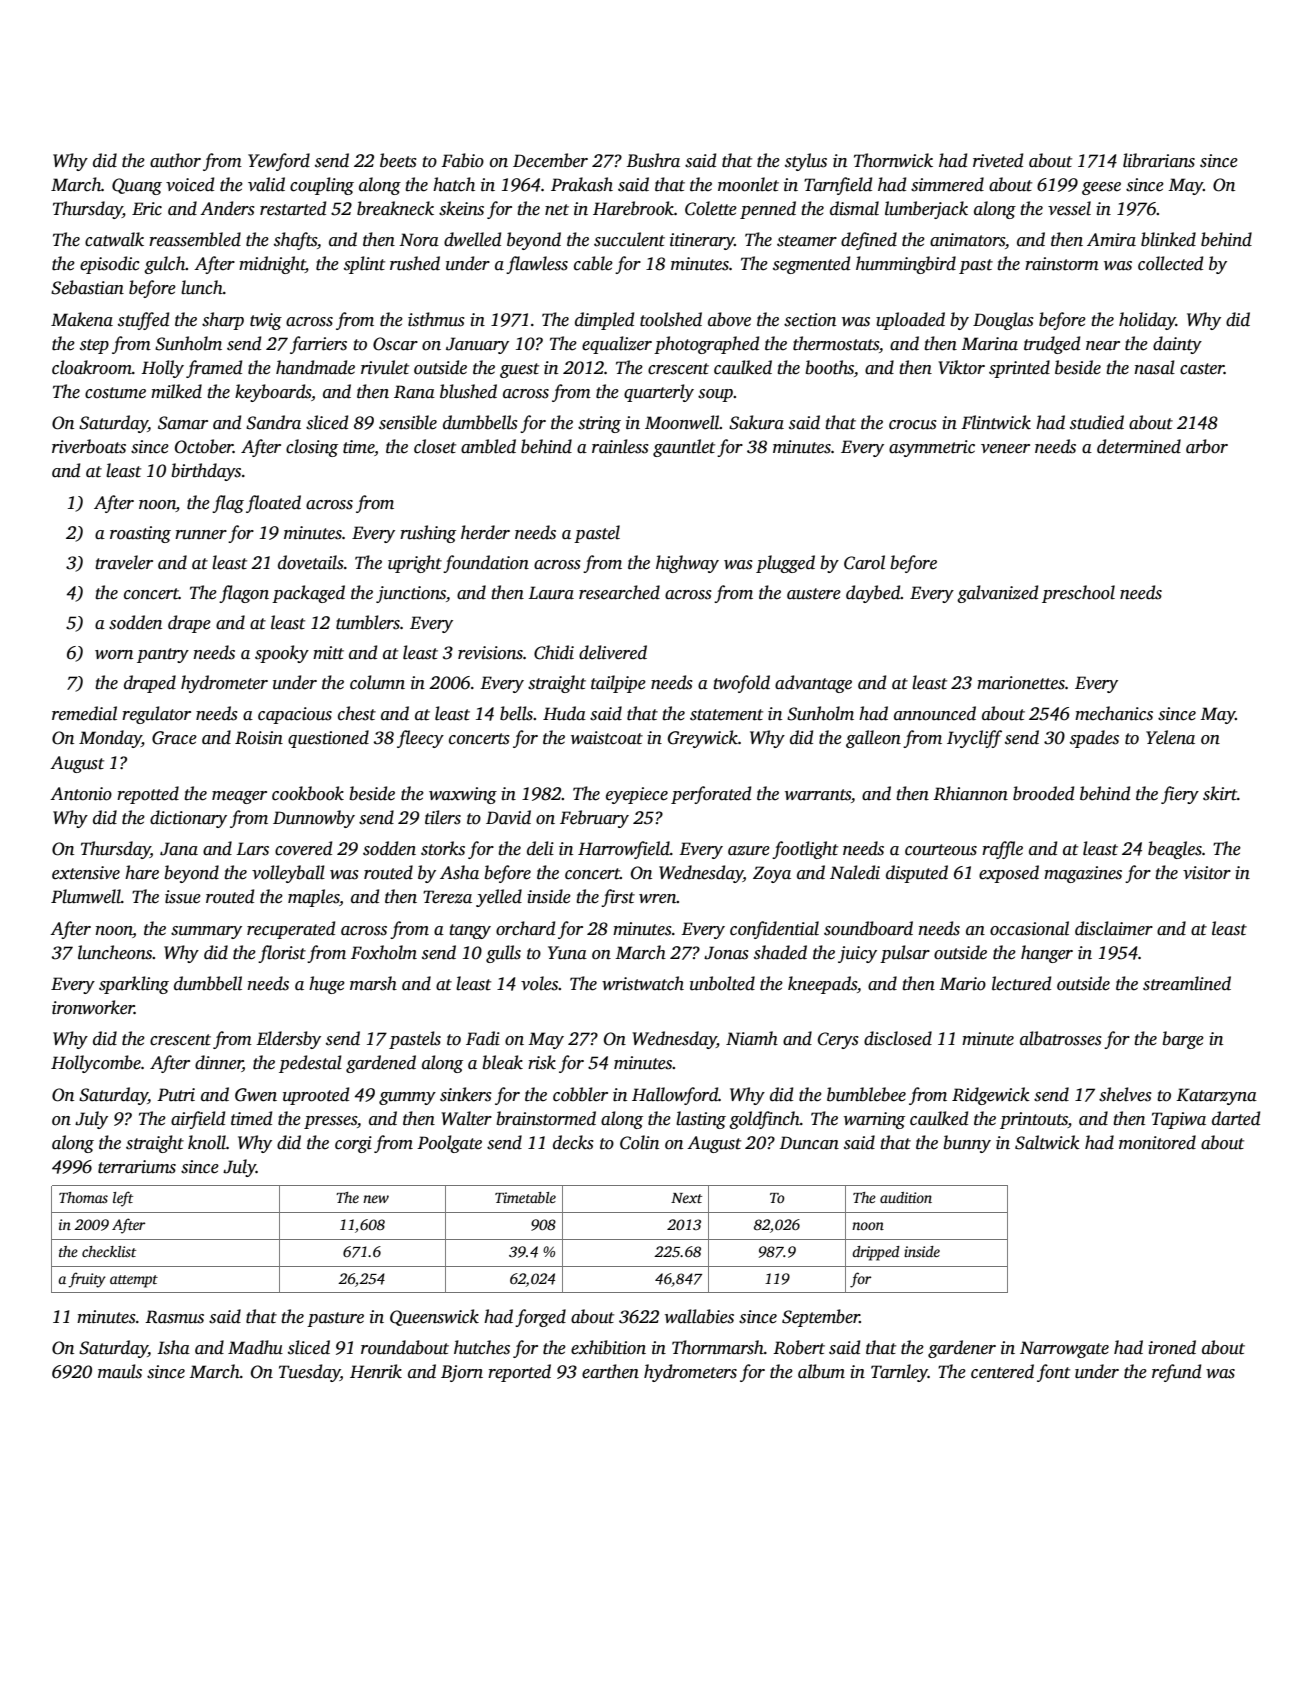  What do you see at coordinates (1021, 983) in the page?
I see `lectured` at bounding box center [1021, 983].
